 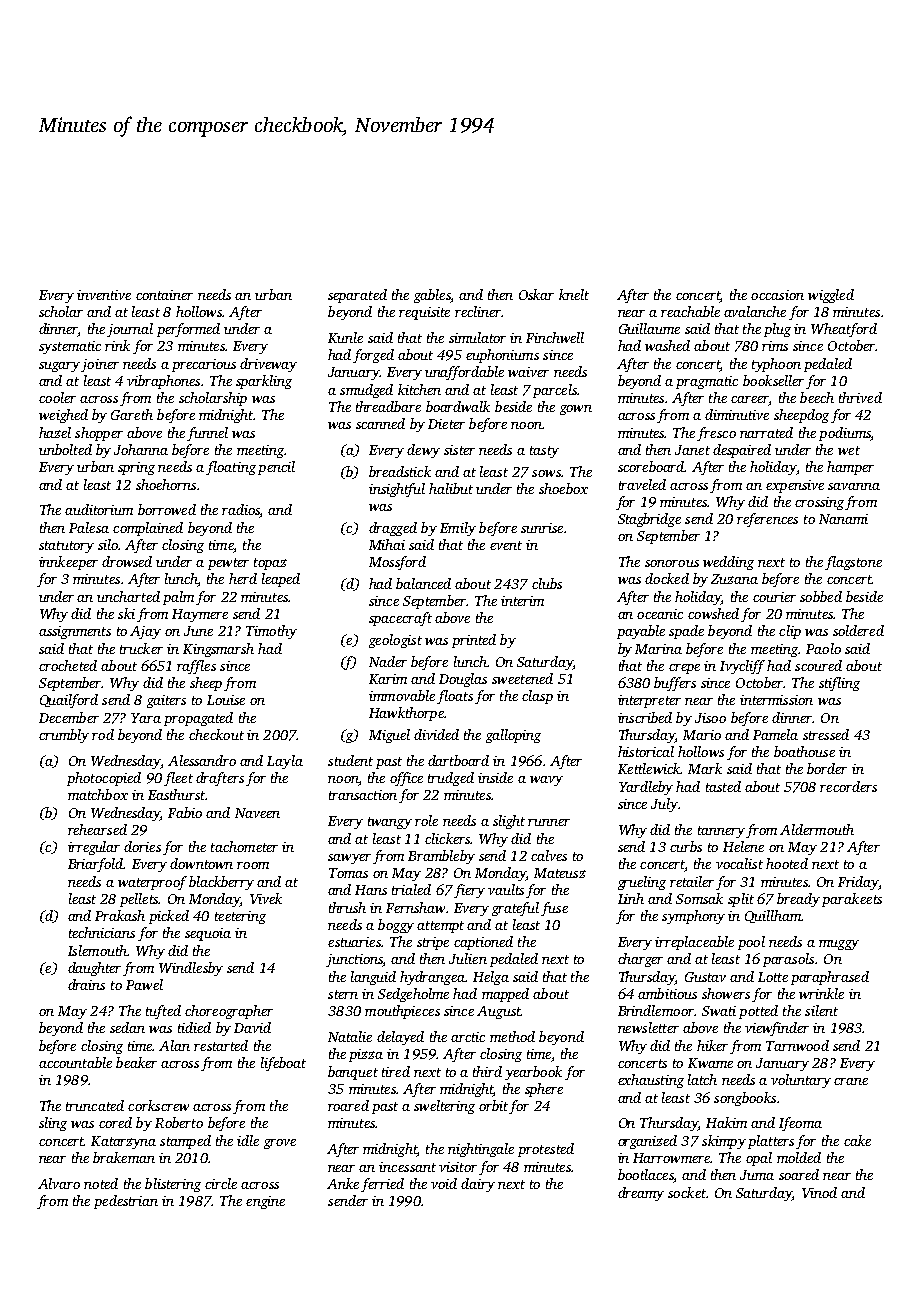 I want to click on shoehorns, so click(x=166, y=484).
